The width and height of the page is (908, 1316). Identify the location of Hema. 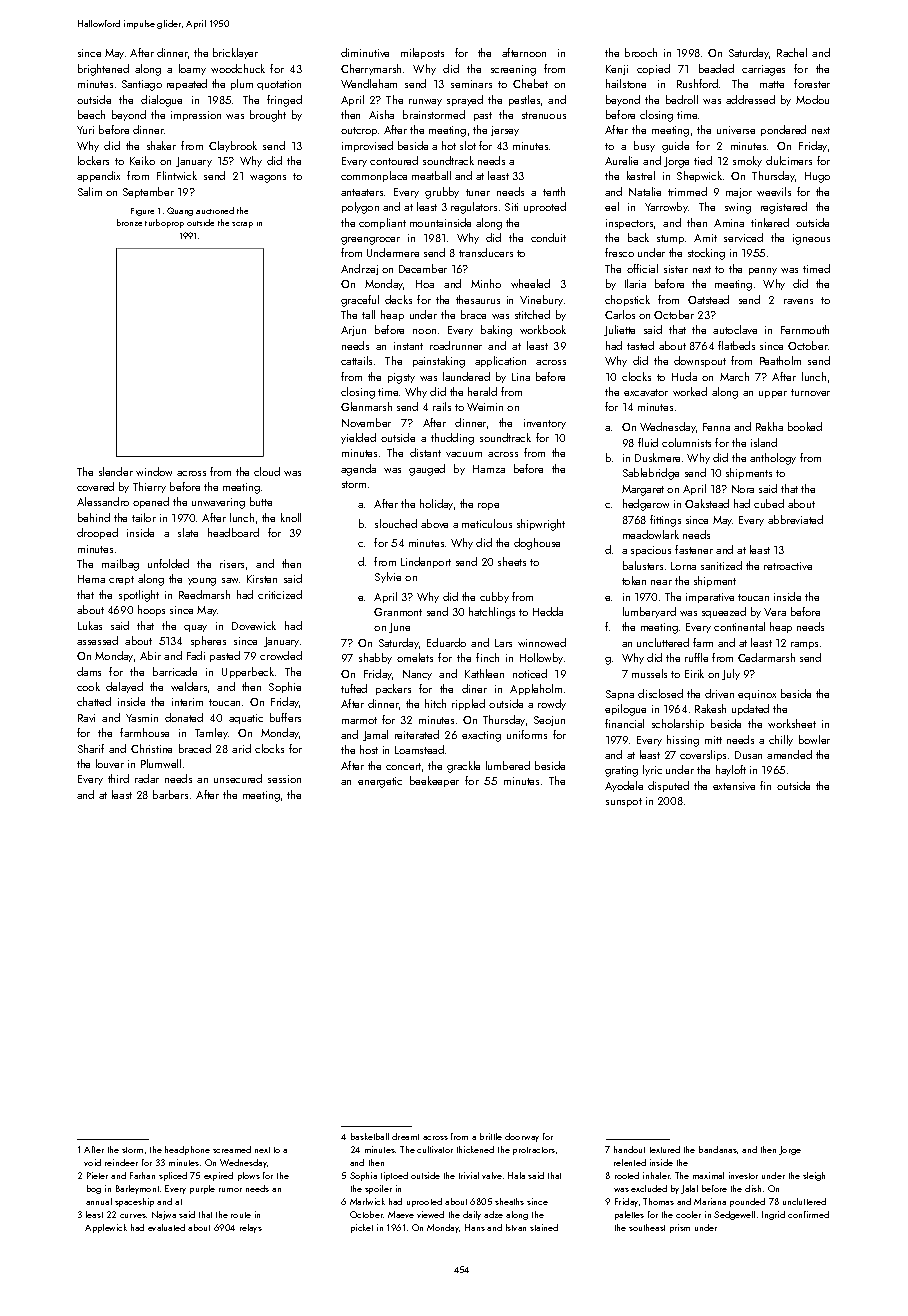
(91, 579).
